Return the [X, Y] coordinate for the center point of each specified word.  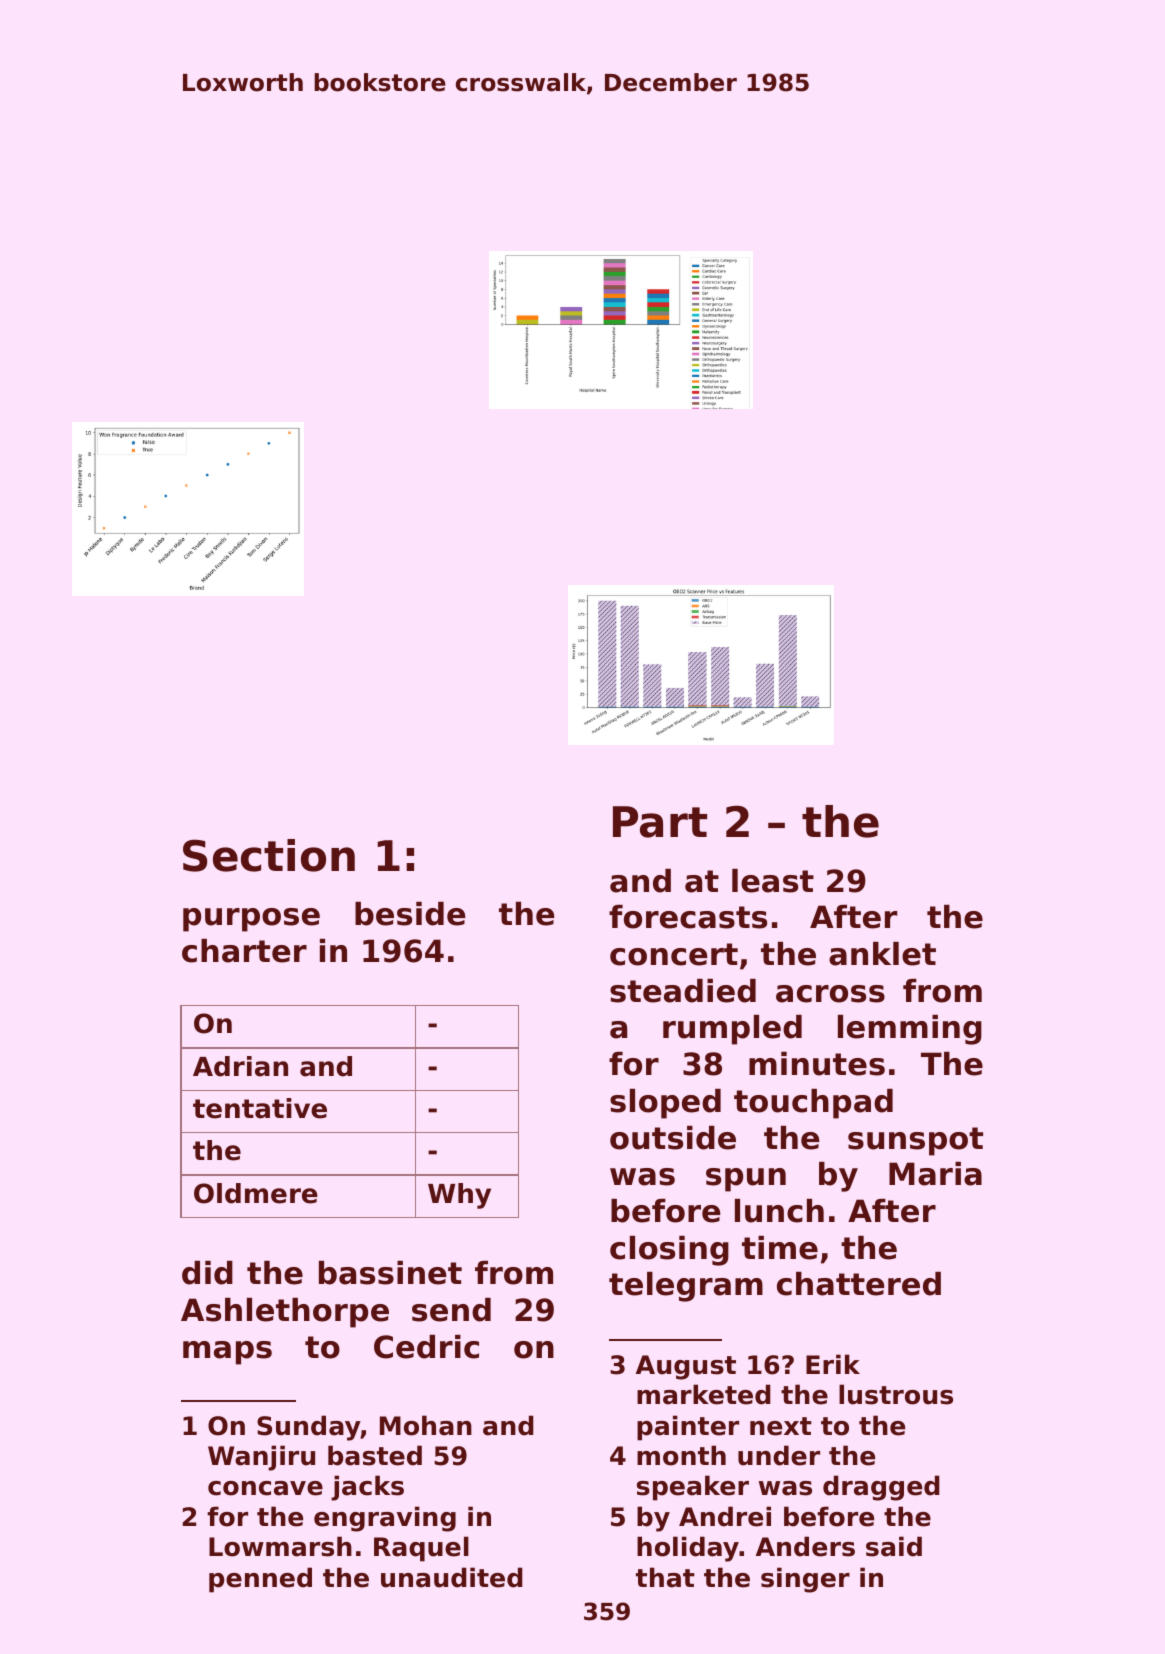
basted [375, 1455]
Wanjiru [261, 1458]
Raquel [421, 1549]
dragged [881, 1488]
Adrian [240, 1066]
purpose [251, 920]
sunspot [915, 1141]
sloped [665, 1104]
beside [410, 914]
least [773, 881]
